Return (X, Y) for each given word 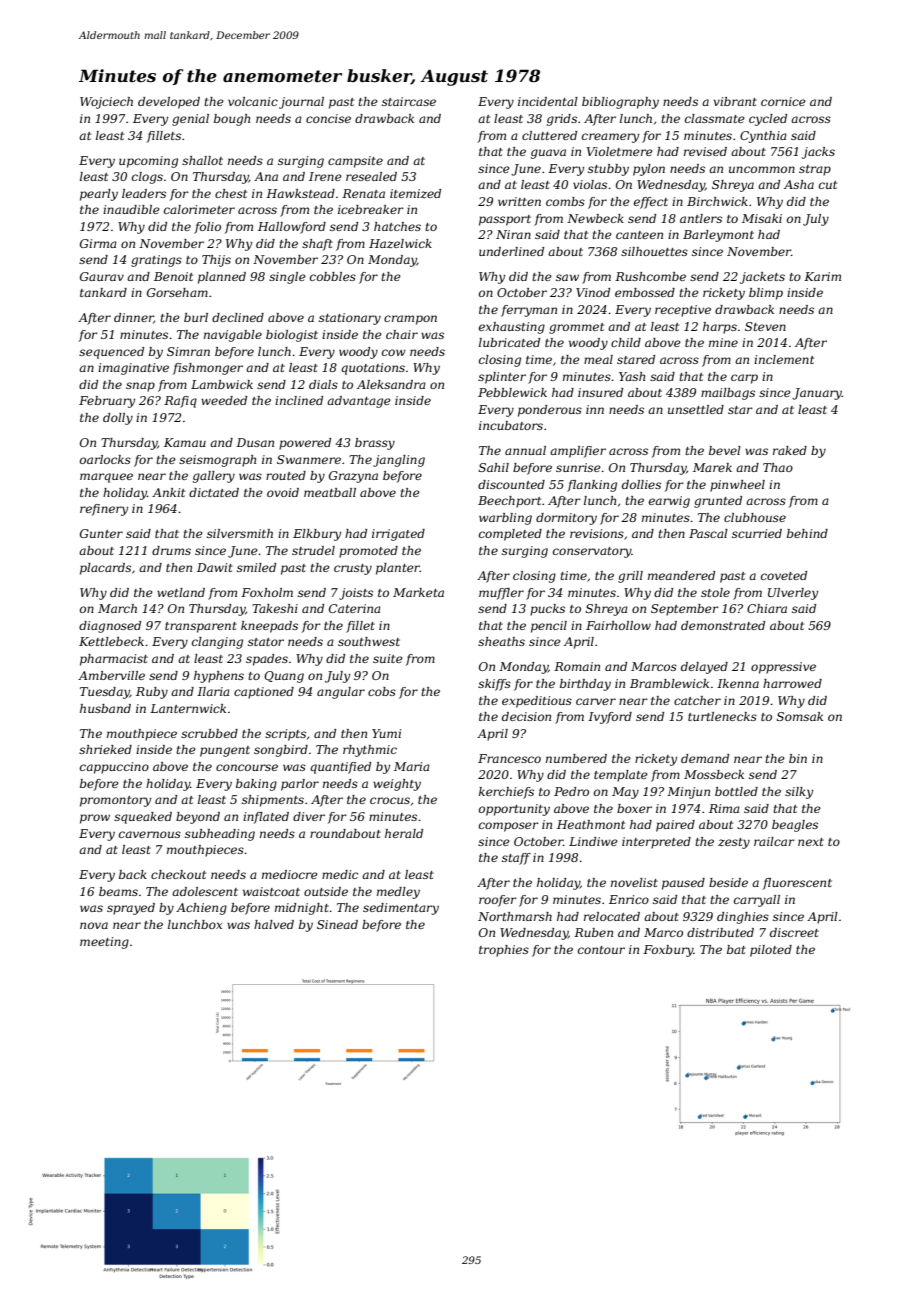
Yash (632, 376)
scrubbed (209, 733)
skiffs (494, 685)
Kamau (185, 442)
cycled (768, 120)
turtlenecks (722, 716)
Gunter (101, 533)
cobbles (333, 276)
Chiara (767, 608)
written (519, 201)
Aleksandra (391, 384)
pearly (99, 195)
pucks (547, 610)
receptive (683, 311)
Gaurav (102, 276)
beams (118, 891)
